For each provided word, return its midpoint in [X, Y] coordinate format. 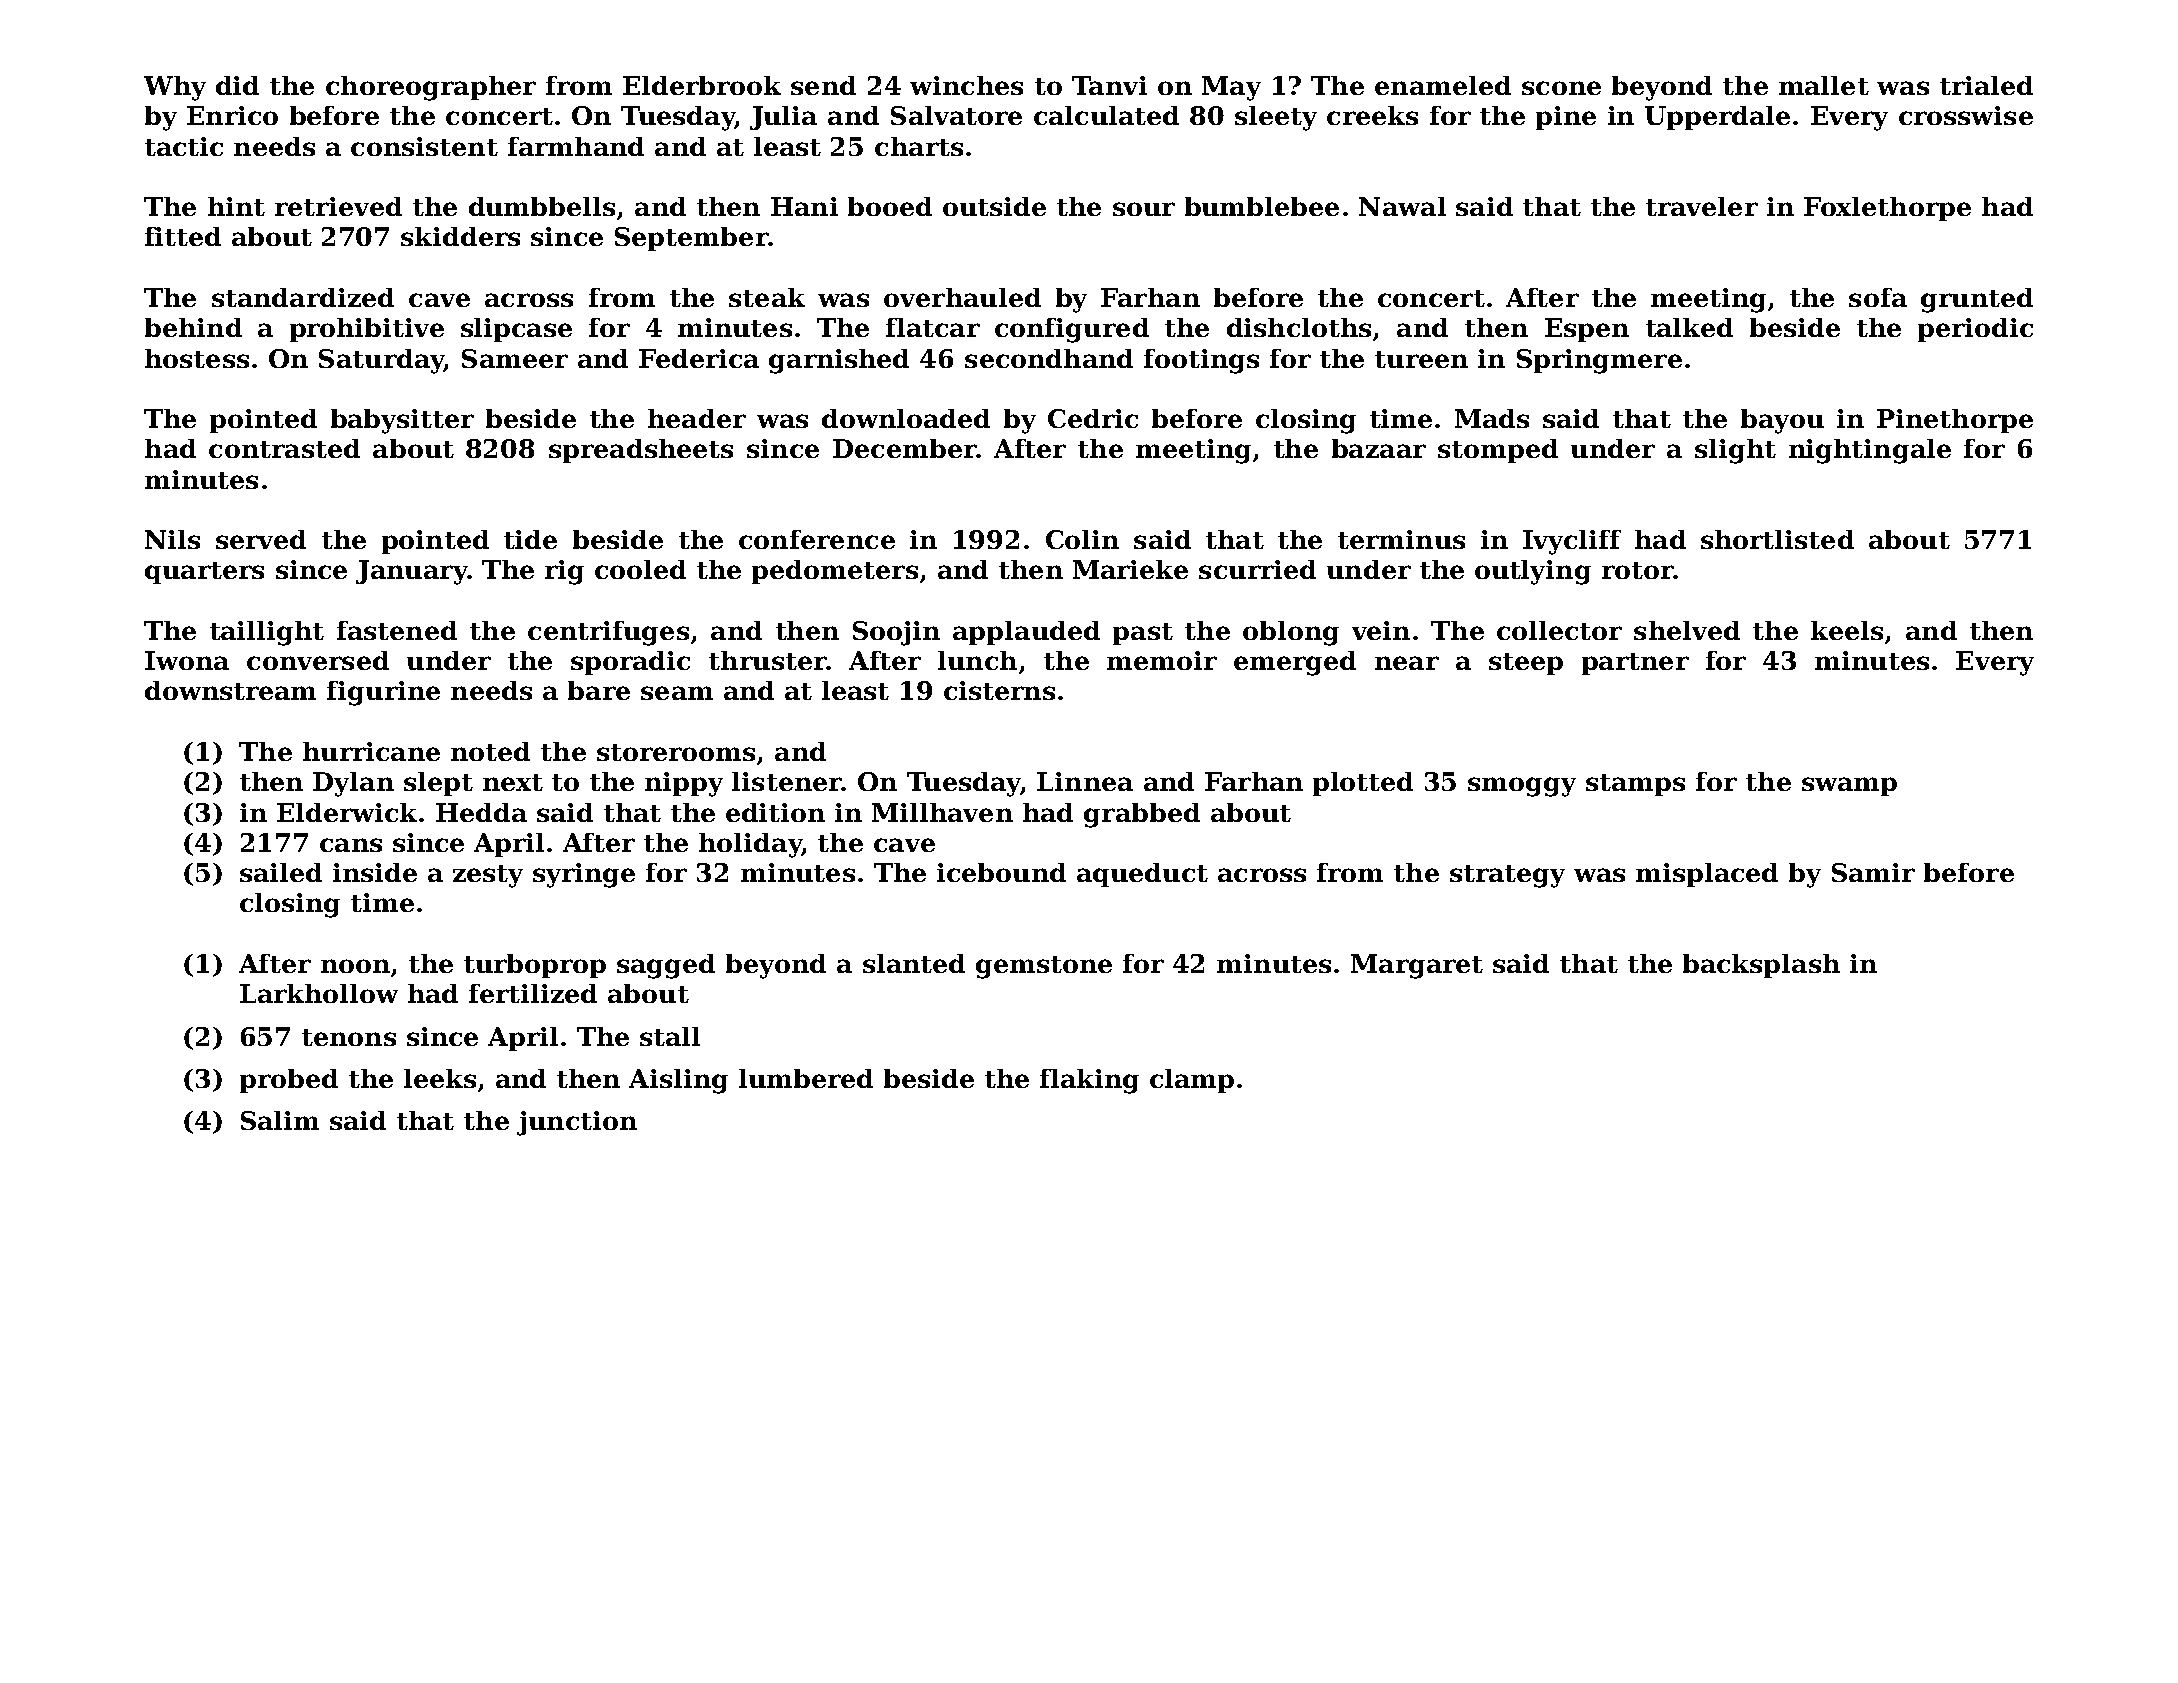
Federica [699, 358]
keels [1847, 630]
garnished [839, 361]
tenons [349, 1037]
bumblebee [1262, 206]
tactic [184, 146]
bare [599, 690]
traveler [1702, 206]
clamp [1192, 1081]
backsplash [1761, 966]
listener [787, 781]
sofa [1878, 297]
